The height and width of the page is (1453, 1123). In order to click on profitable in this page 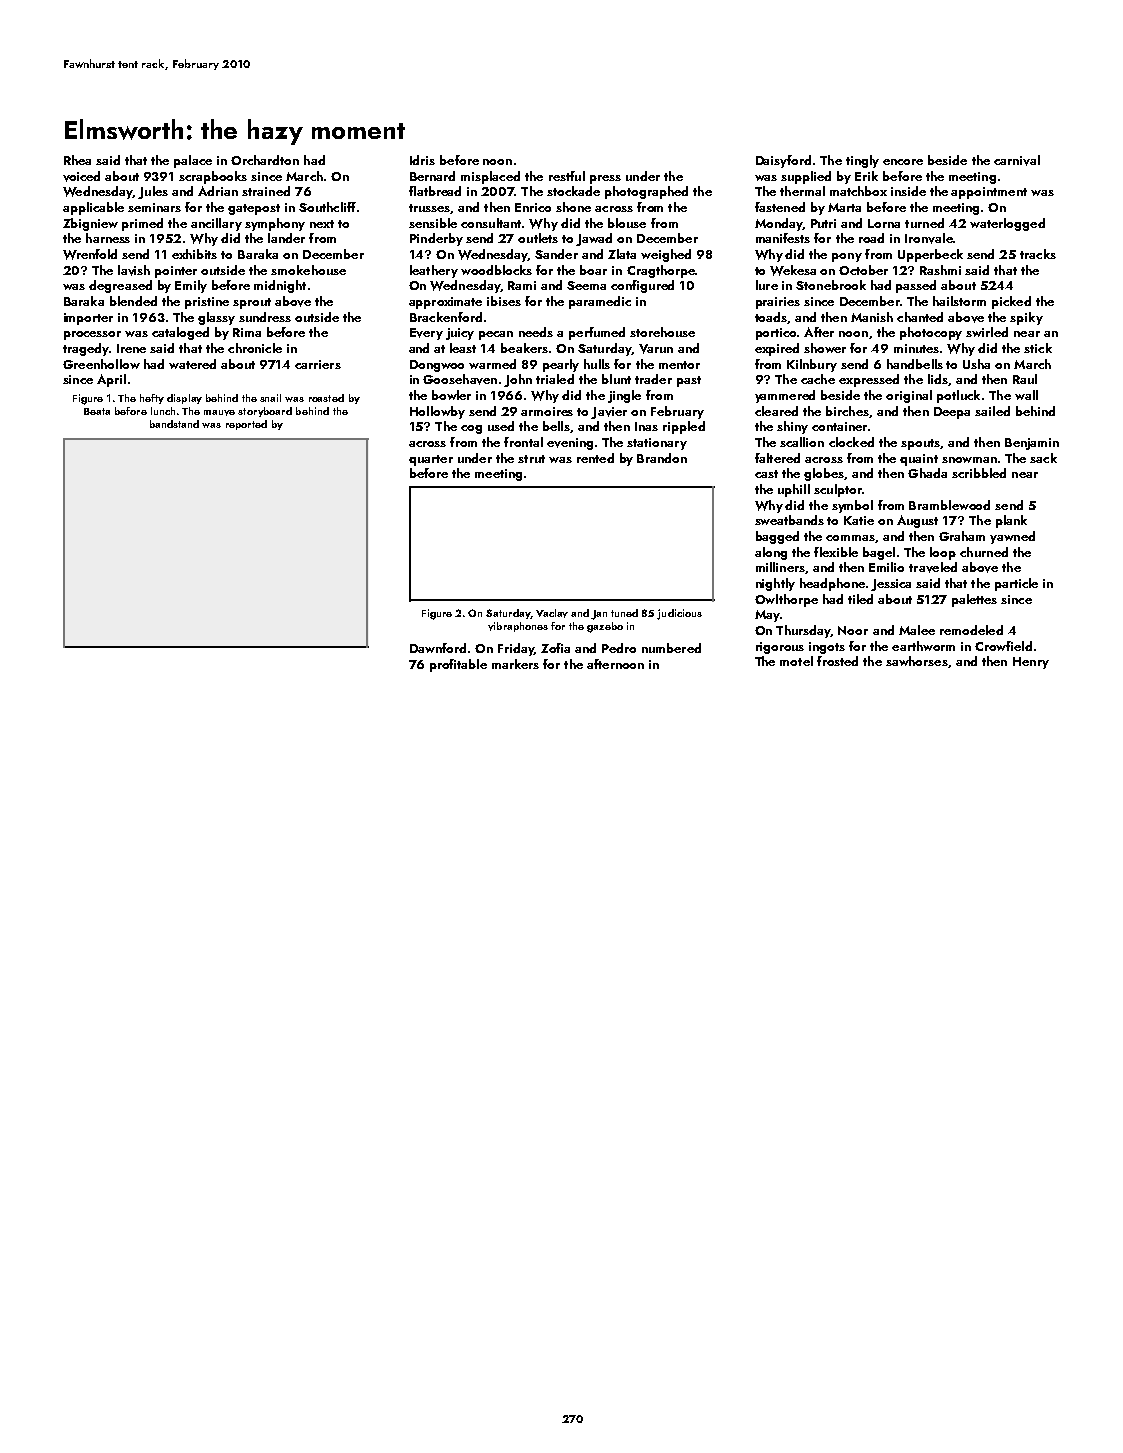, I will do `click(458, 665)`.
